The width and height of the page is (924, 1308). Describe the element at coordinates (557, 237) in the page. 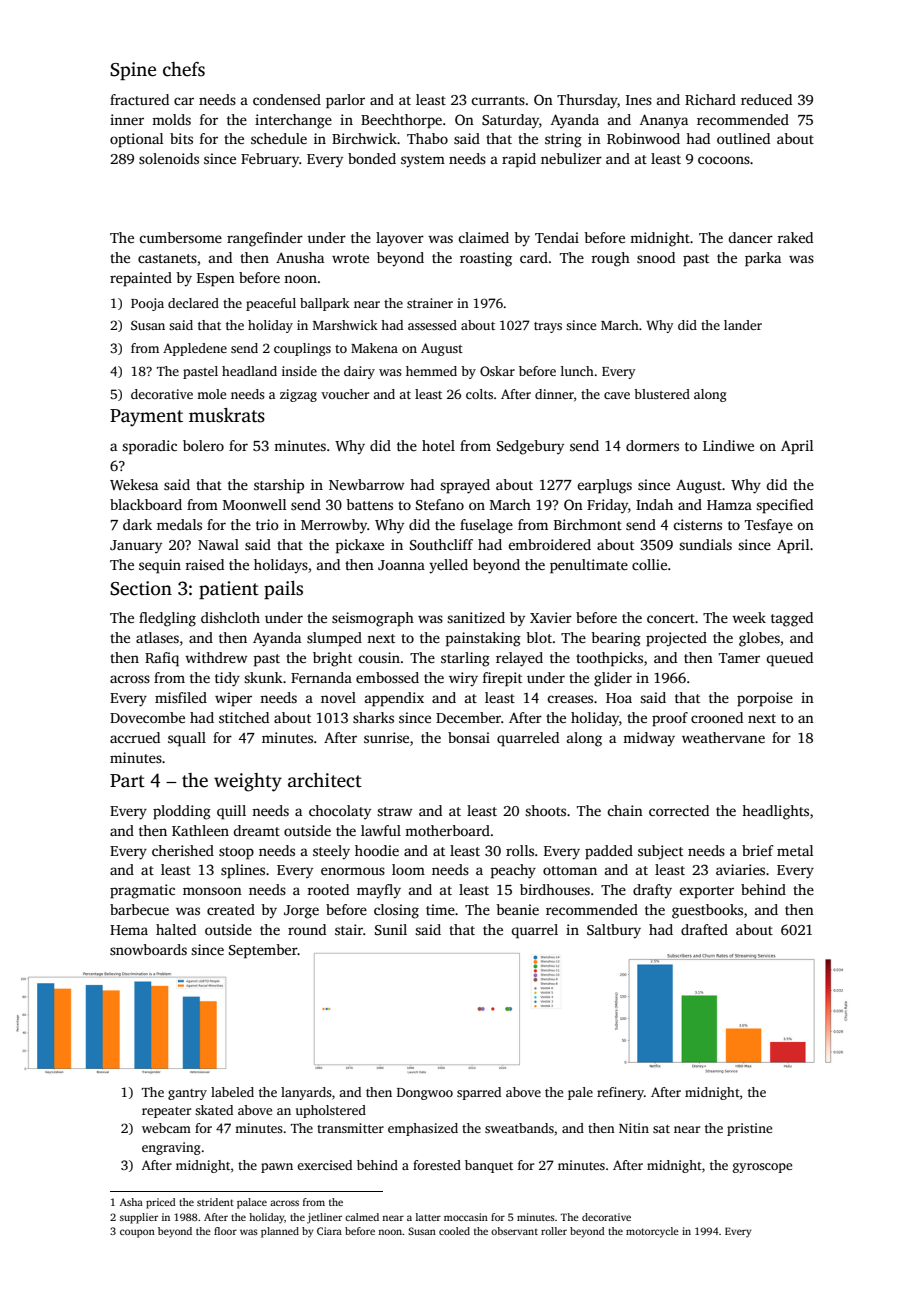

I see `Tendai` at that location.
